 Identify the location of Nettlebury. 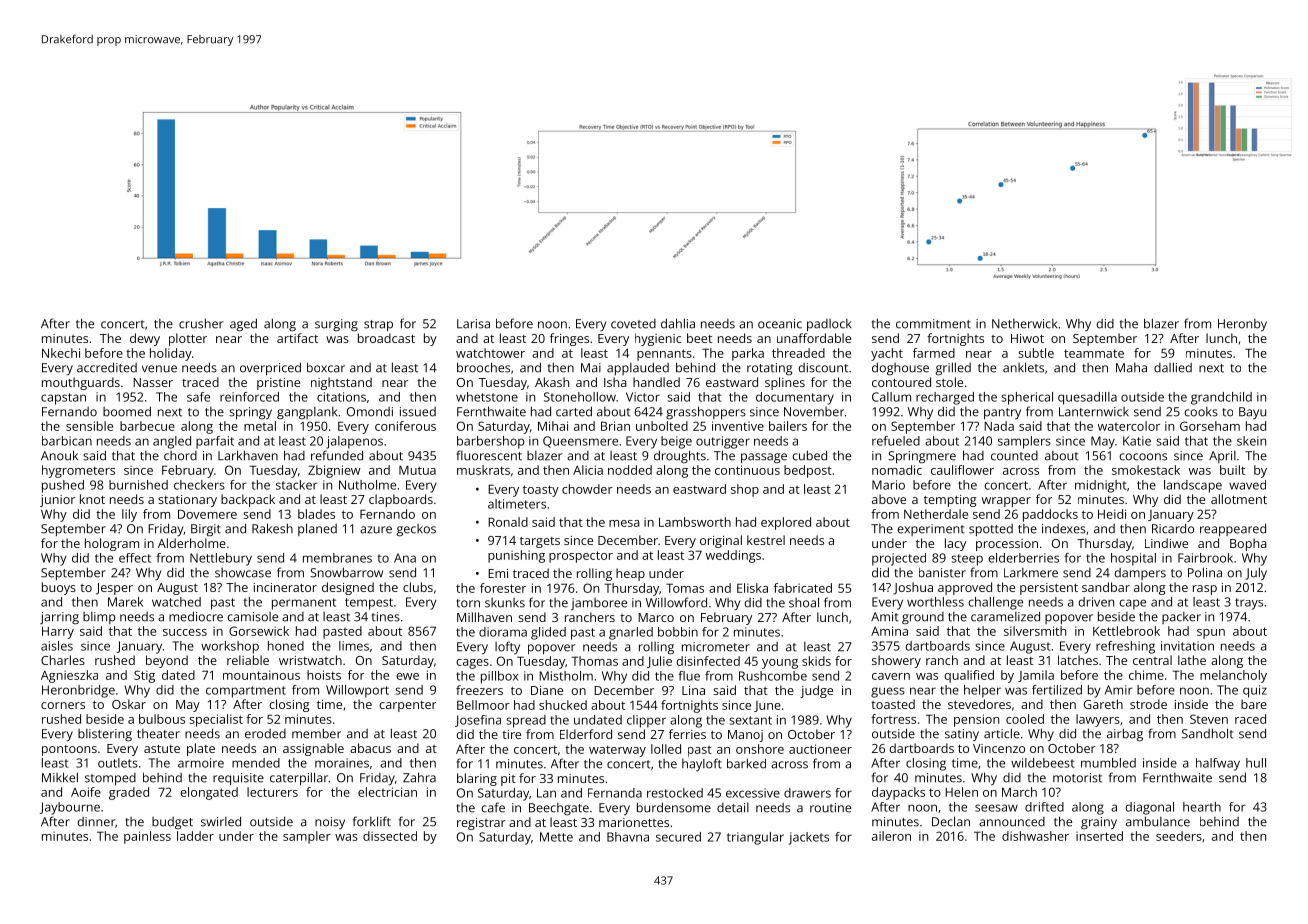
(221, 559).
